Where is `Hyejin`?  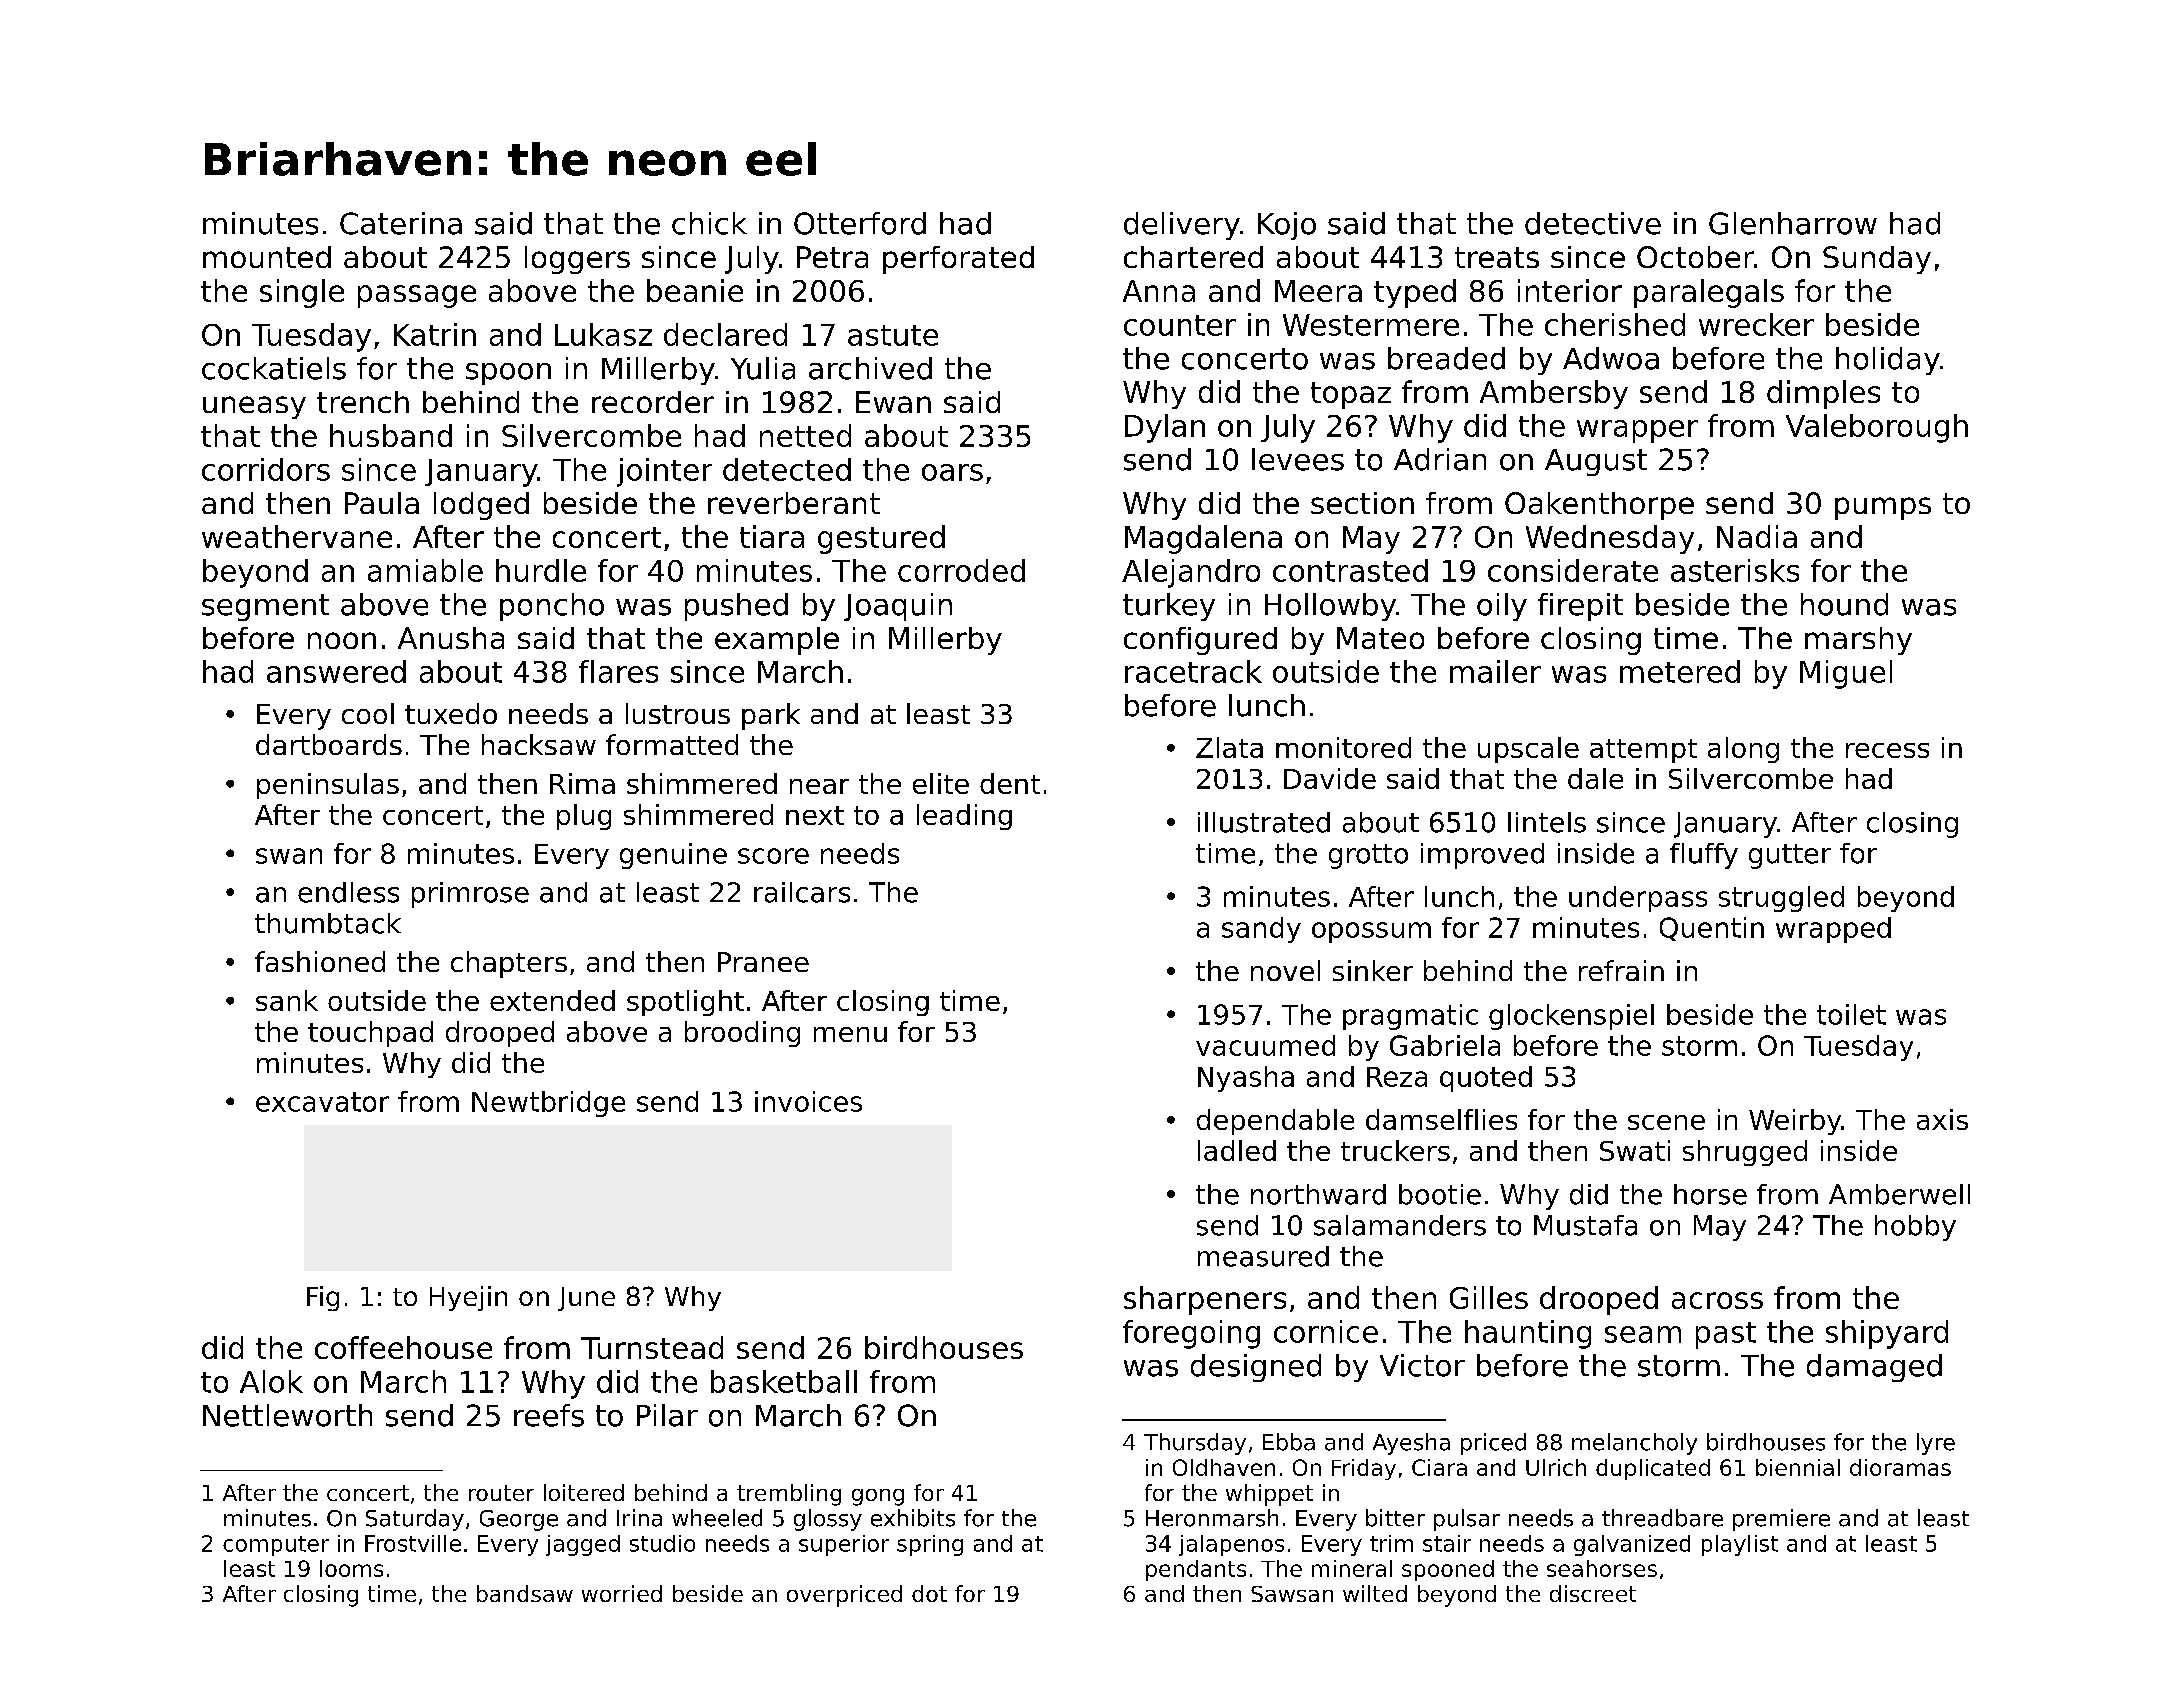 Hyejin is located at coordinates (468, 1298).
